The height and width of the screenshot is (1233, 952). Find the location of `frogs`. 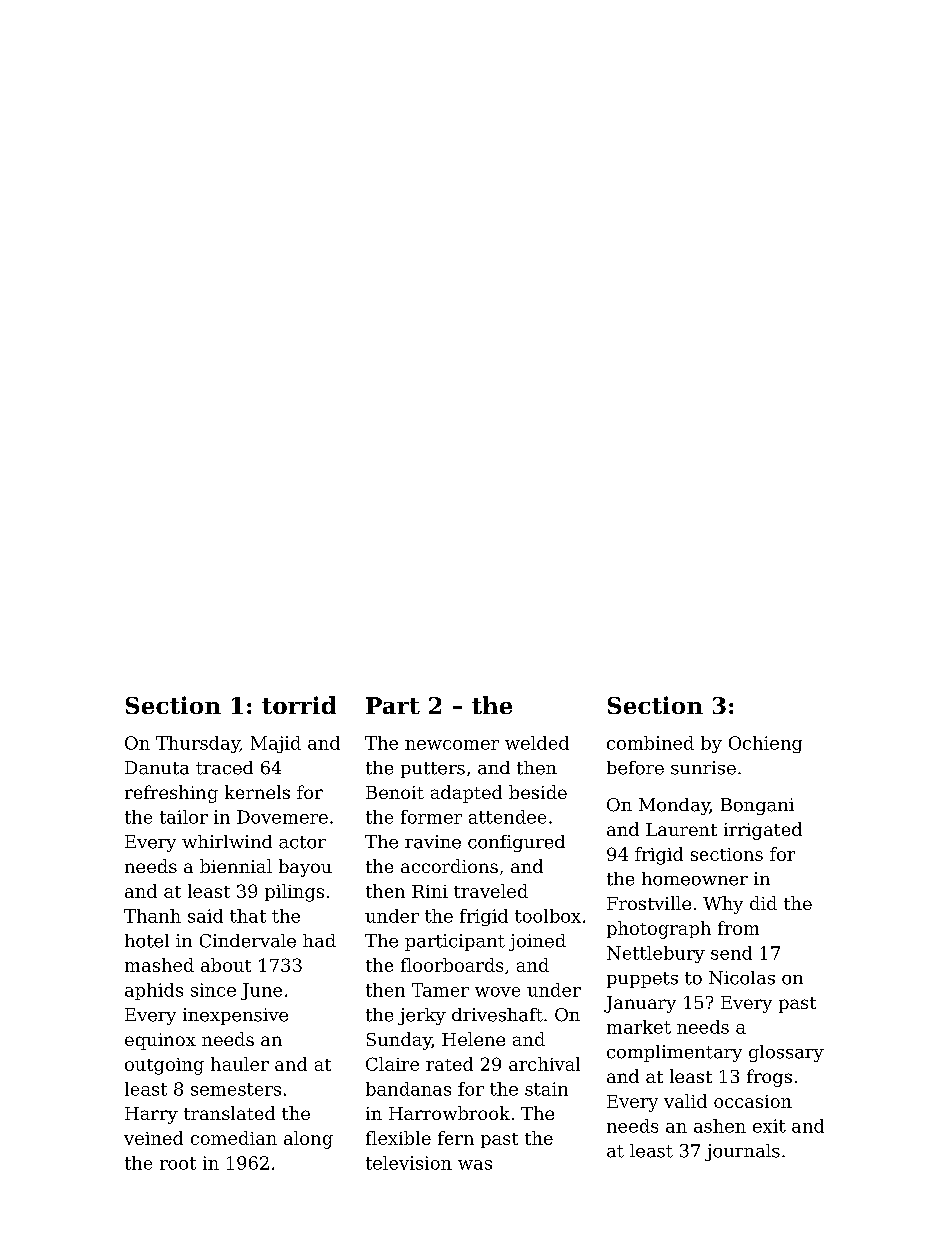

frogs is located at coordinates (769, 1078).
